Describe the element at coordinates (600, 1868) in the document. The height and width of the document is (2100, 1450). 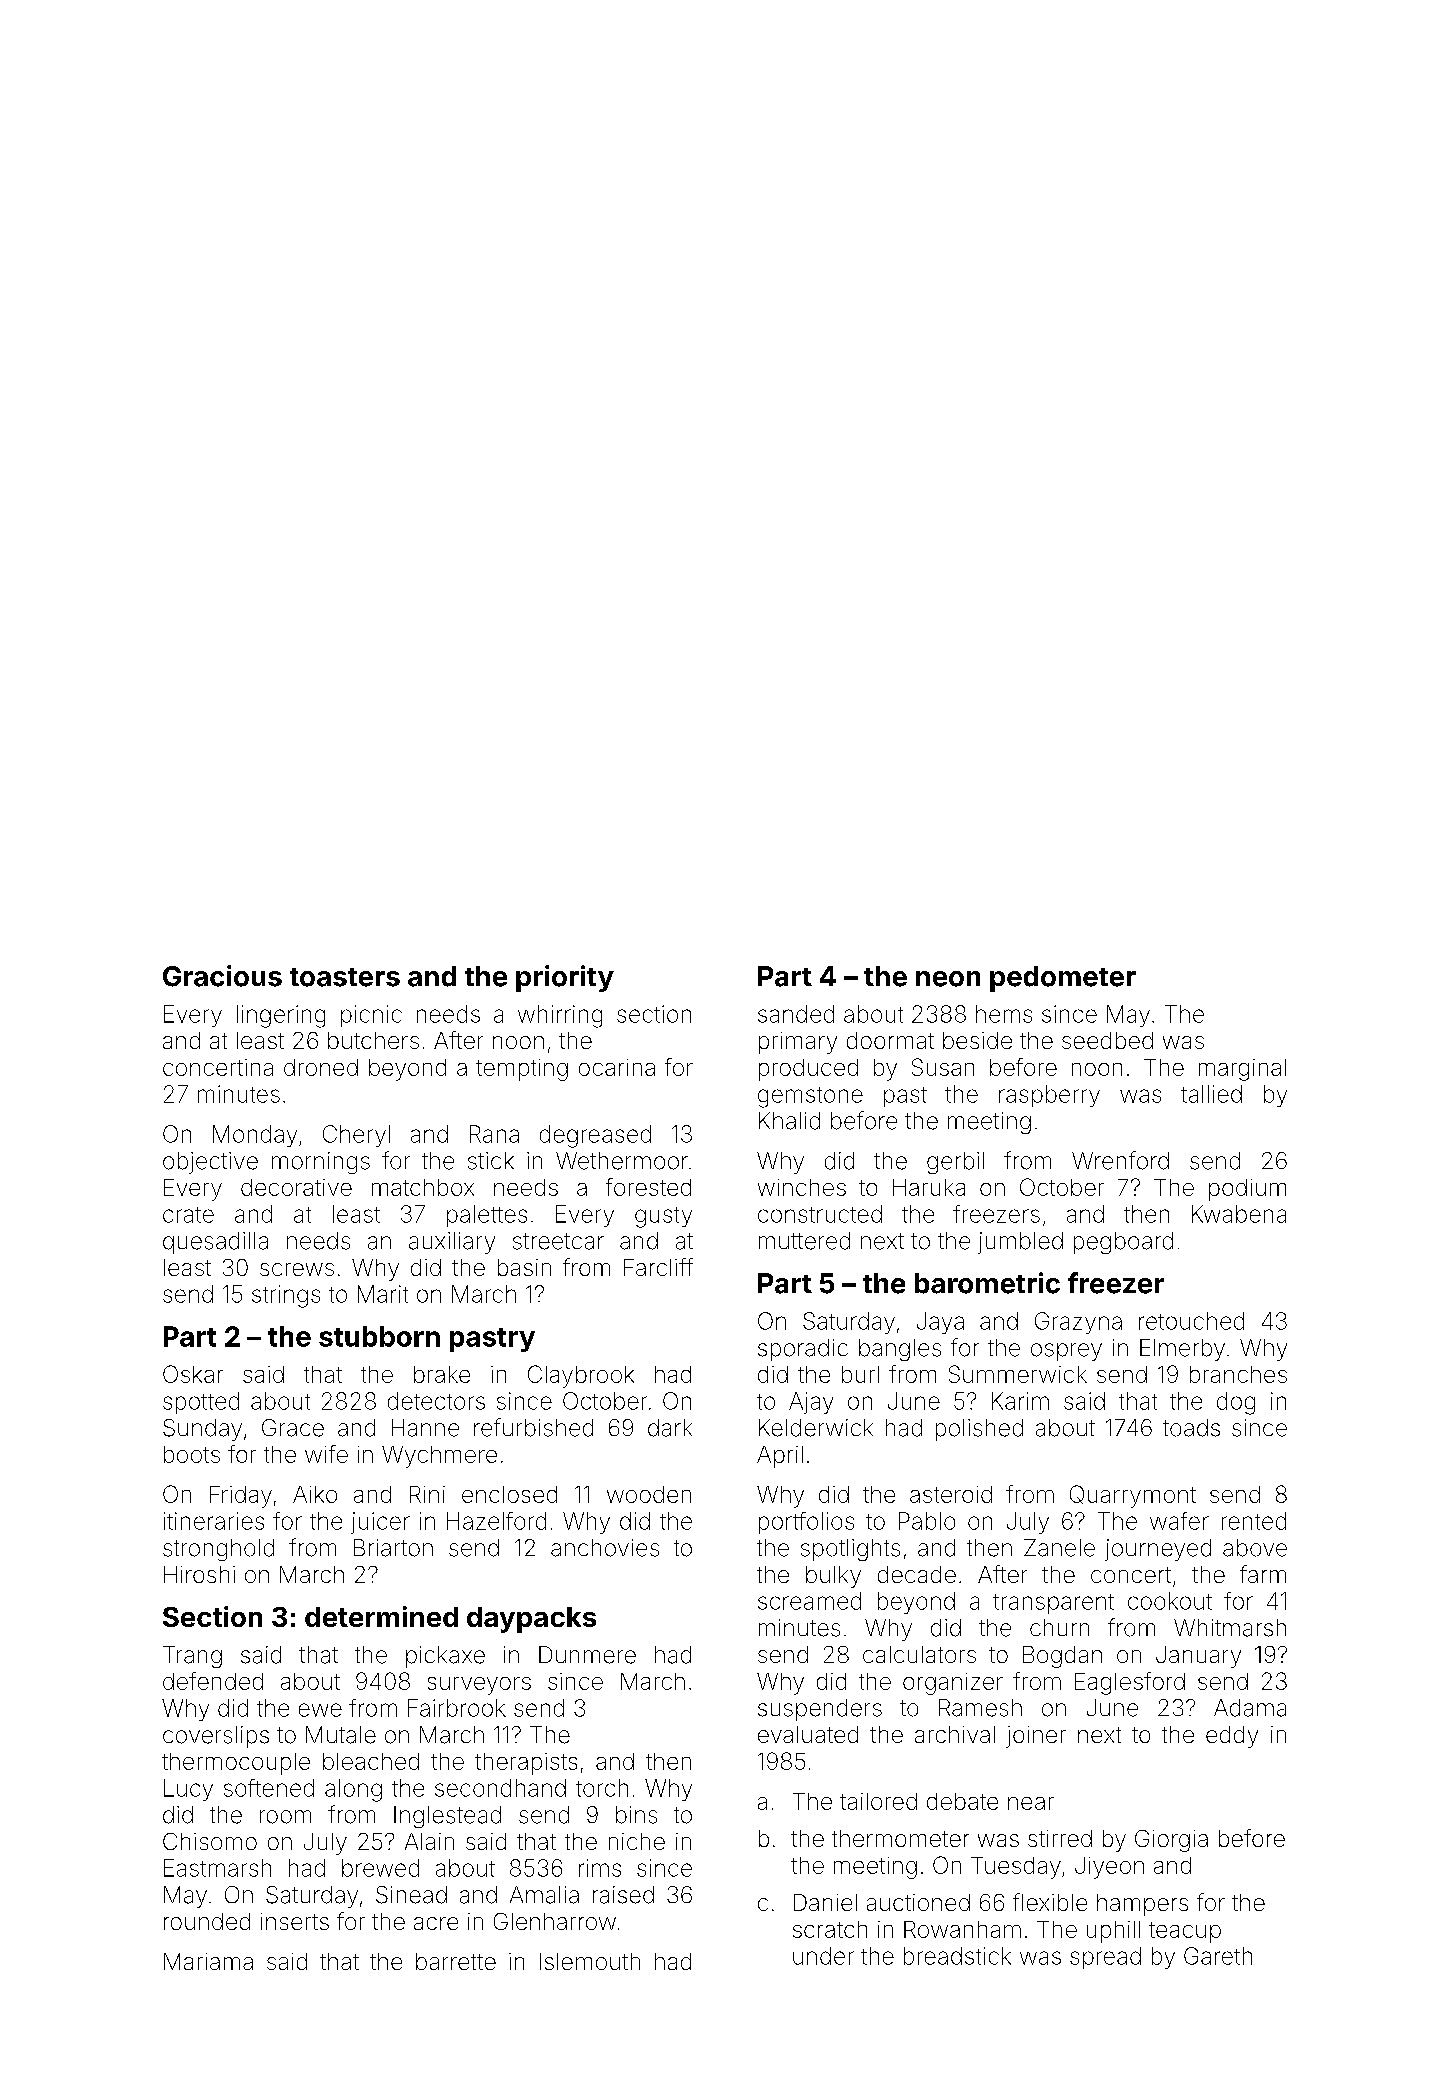
I see `rims` at that location.
